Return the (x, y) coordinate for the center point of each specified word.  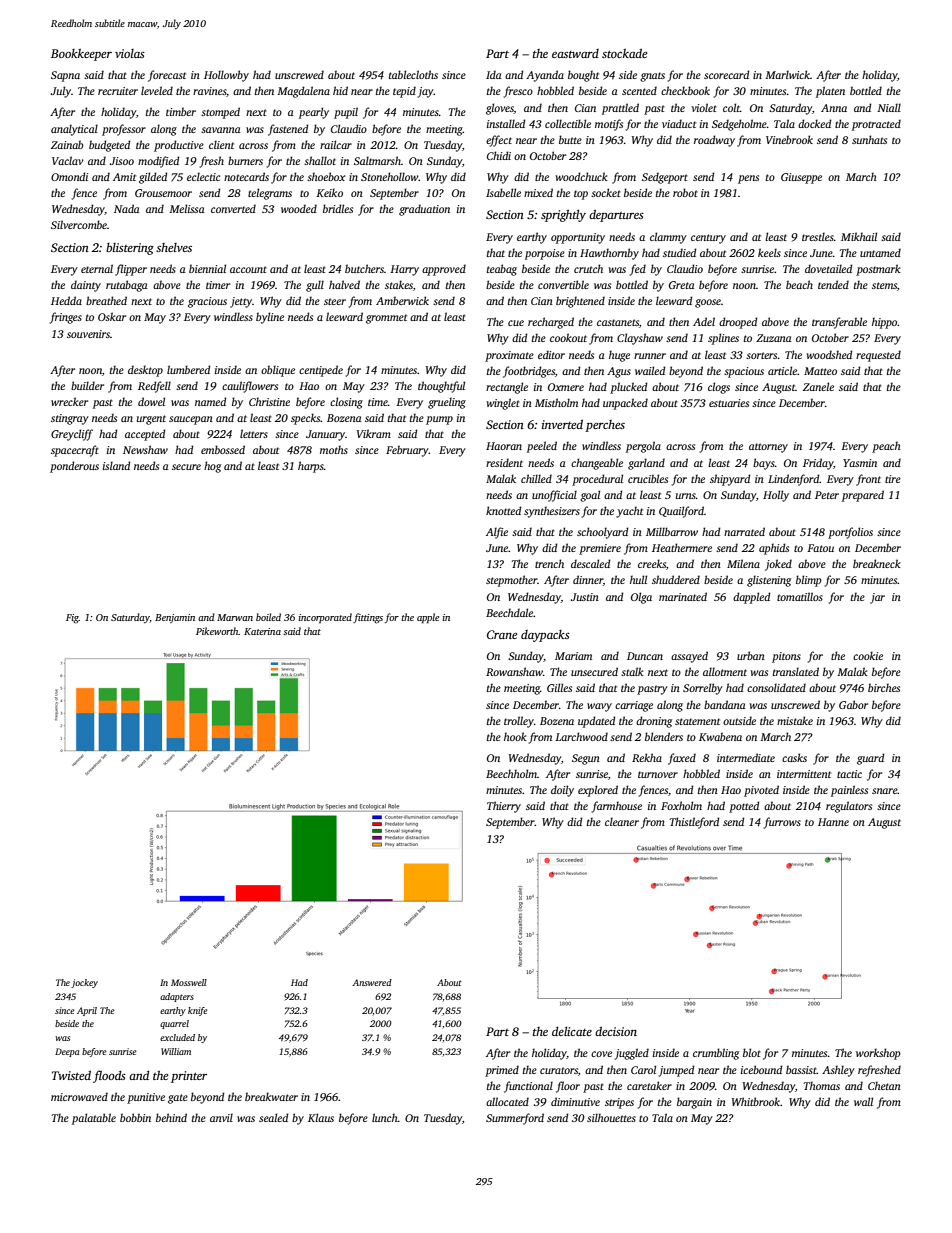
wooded (299, 208)
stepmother (512, 581)
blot (752, 1052)
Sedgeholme (739, 125)
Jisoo (122, 161)
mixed (538, 192)
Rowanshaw (514, 671)
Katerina (262, 631)
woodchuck (582, 176)
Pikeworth (217, 631)
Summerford (515, 1119)
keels (769, 252)
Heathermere (682, 547)
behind (171, 1117)
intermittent (804, 774)
